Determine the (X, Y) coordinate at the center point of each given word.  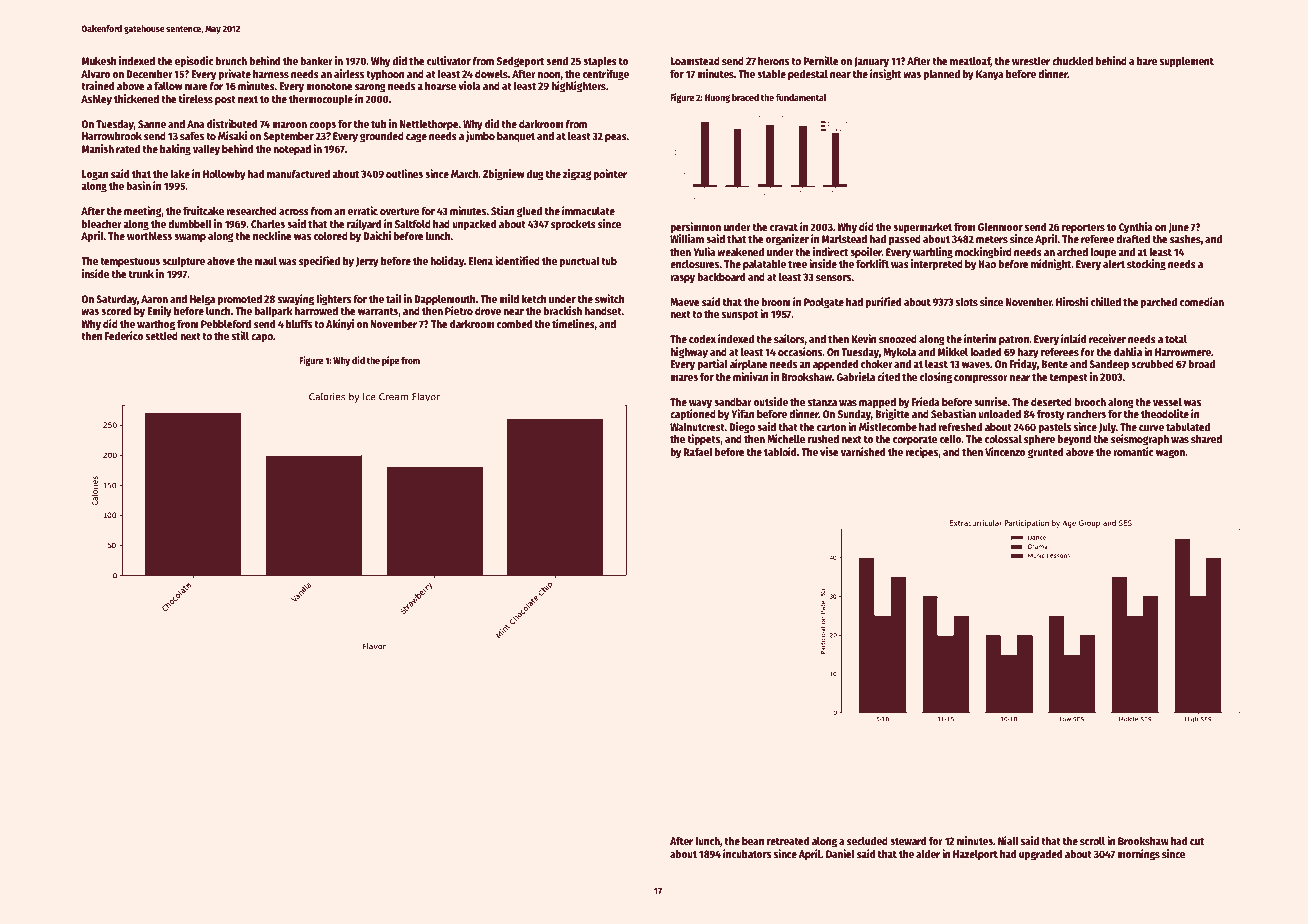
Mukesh (99, 61)
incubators (747, 853)
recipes (922, 453)
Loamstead (695, 61)
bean (753, 841)
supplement (1187, 62)
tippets (703, 440)
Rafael (698, 452)
